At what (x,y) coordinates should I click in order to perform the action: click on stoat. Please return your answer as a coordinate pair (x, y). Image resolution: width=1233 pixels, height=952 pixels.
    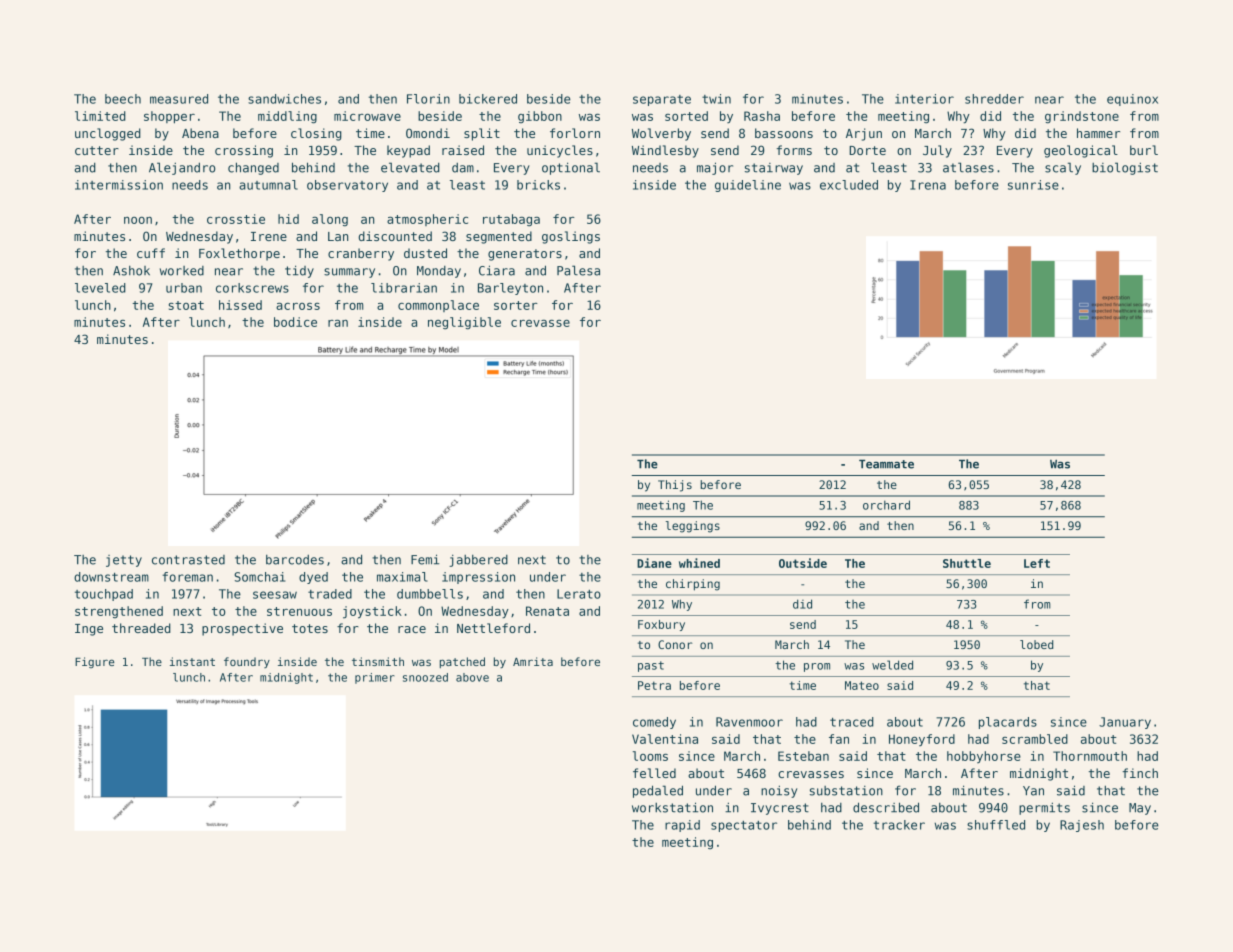
    Looking at the image, I should click on (186, 305).
